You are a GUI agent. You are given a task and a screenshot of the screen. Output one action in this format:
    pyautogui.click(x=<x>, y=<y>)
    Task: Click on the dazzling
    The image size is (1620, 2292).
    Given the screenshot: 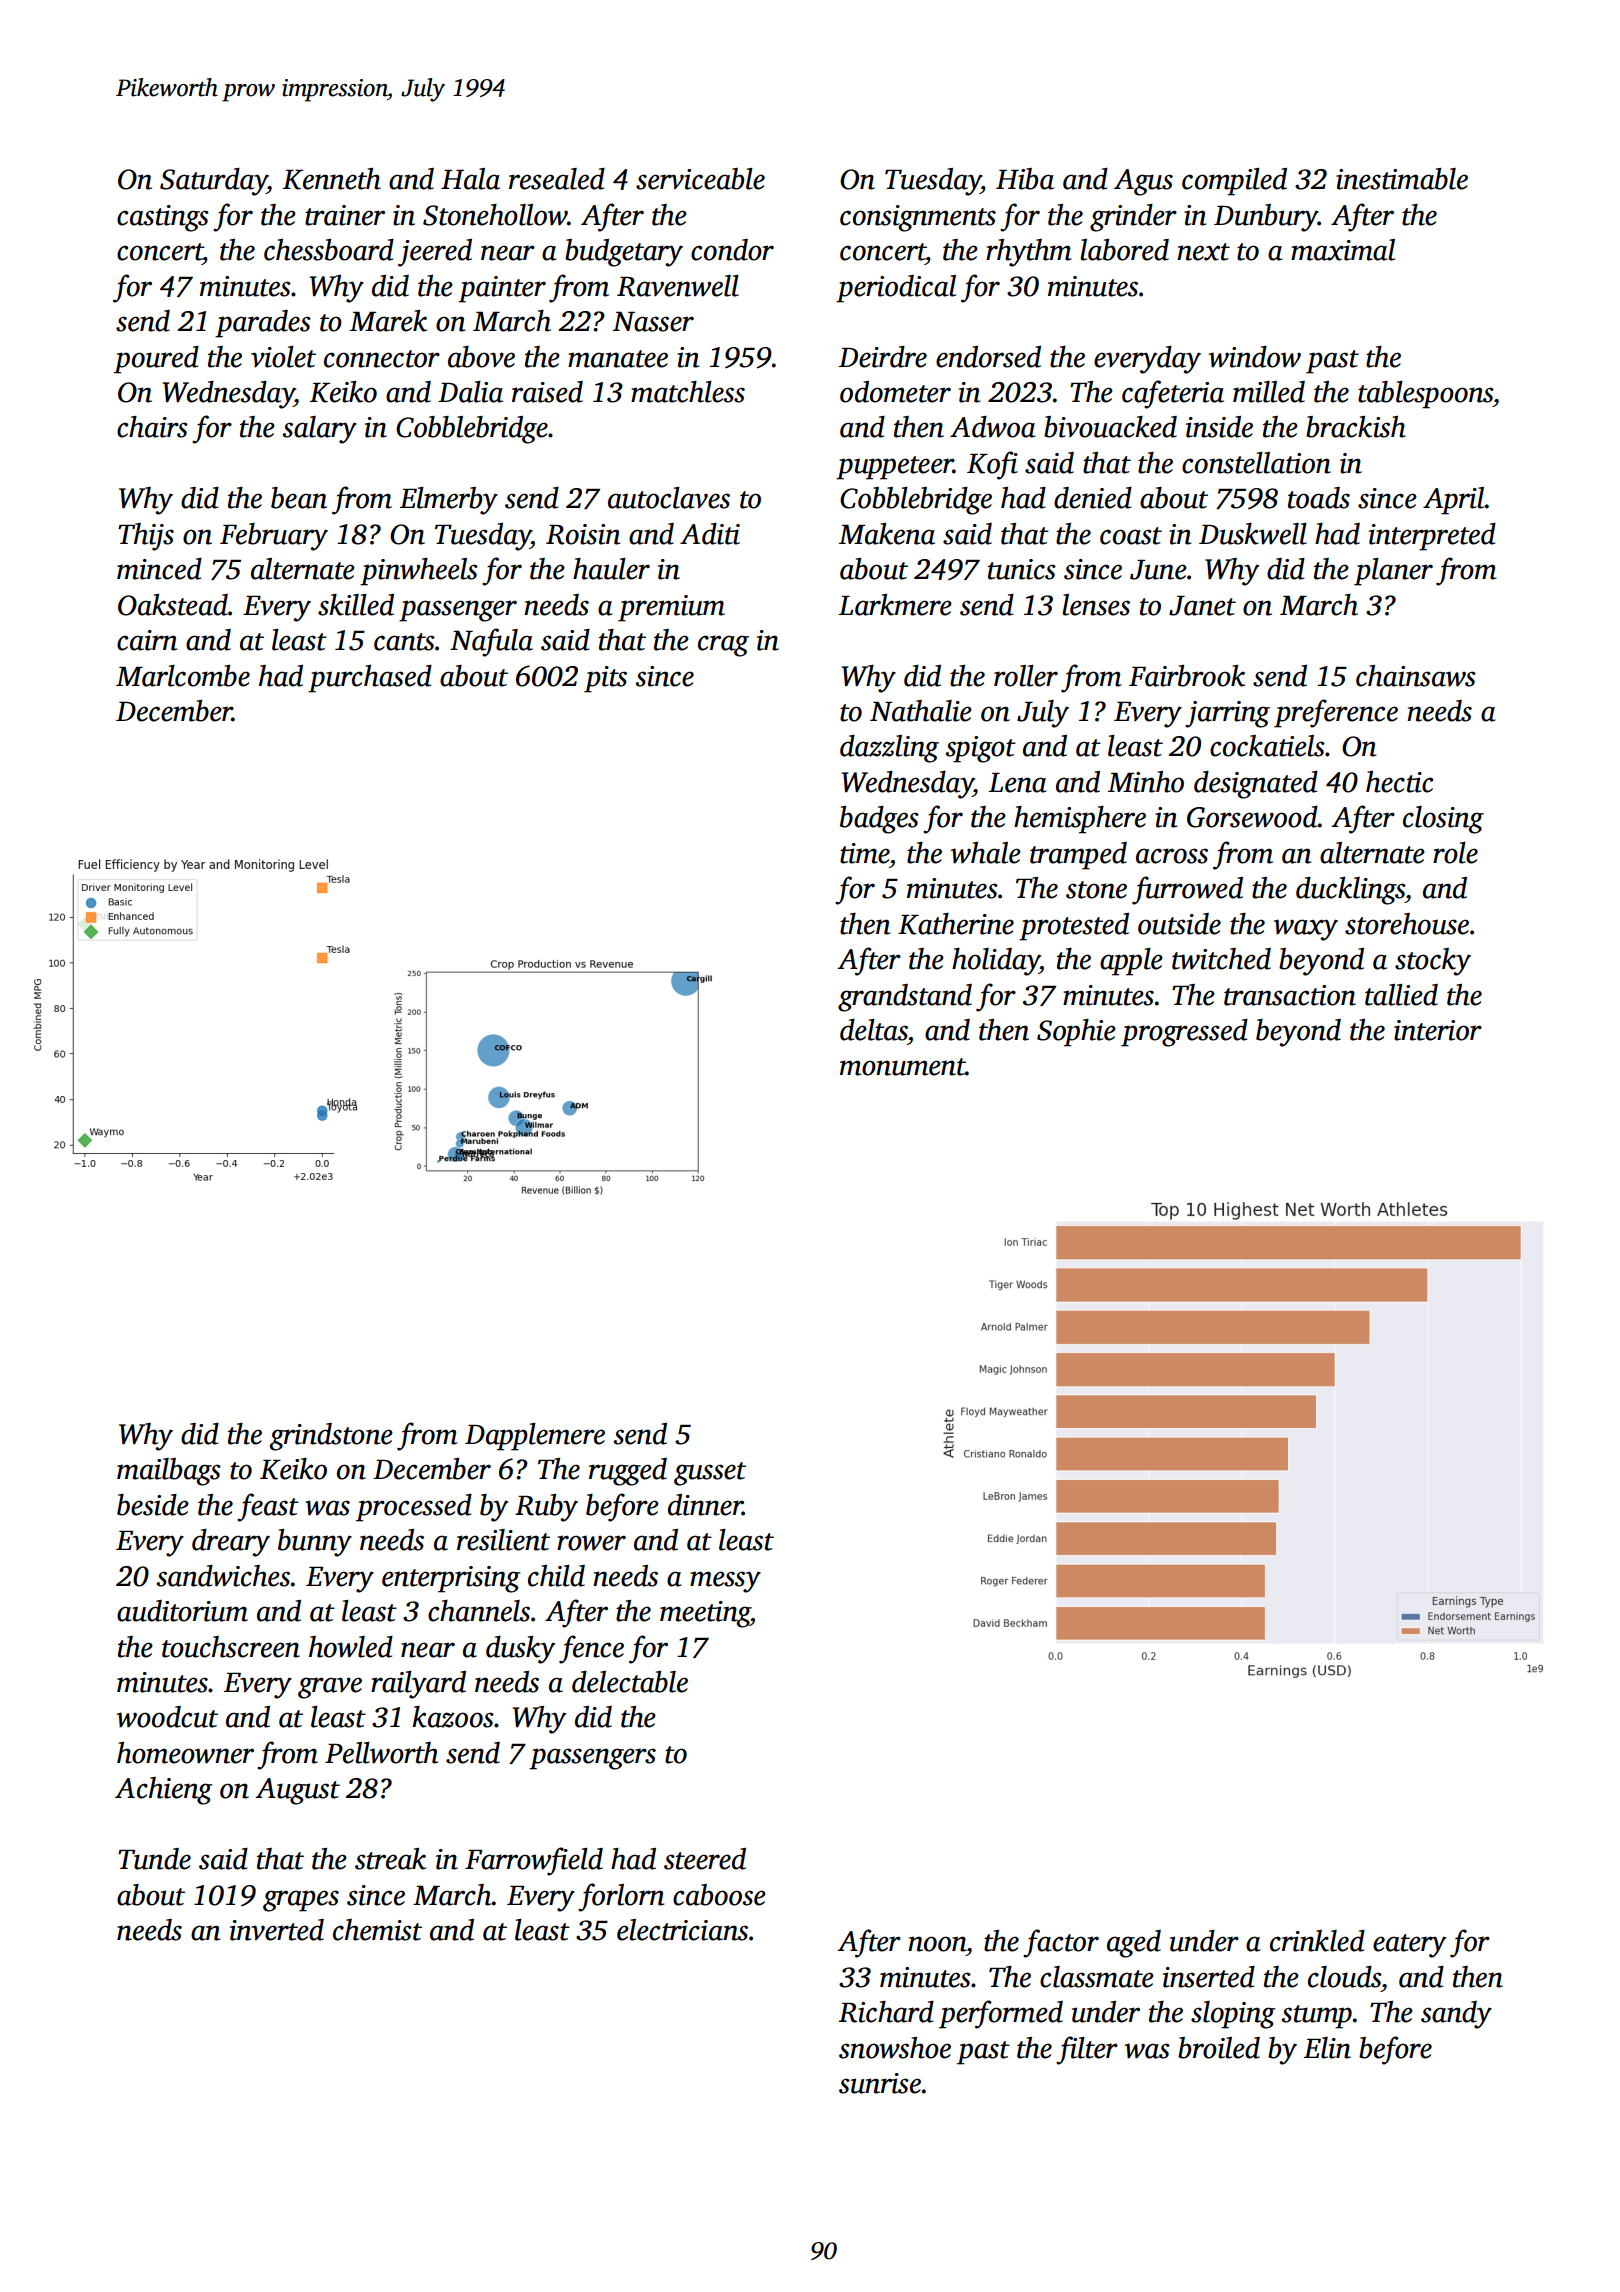 What is the action you would take?
    pyautogui.click(x=889, y=749)
